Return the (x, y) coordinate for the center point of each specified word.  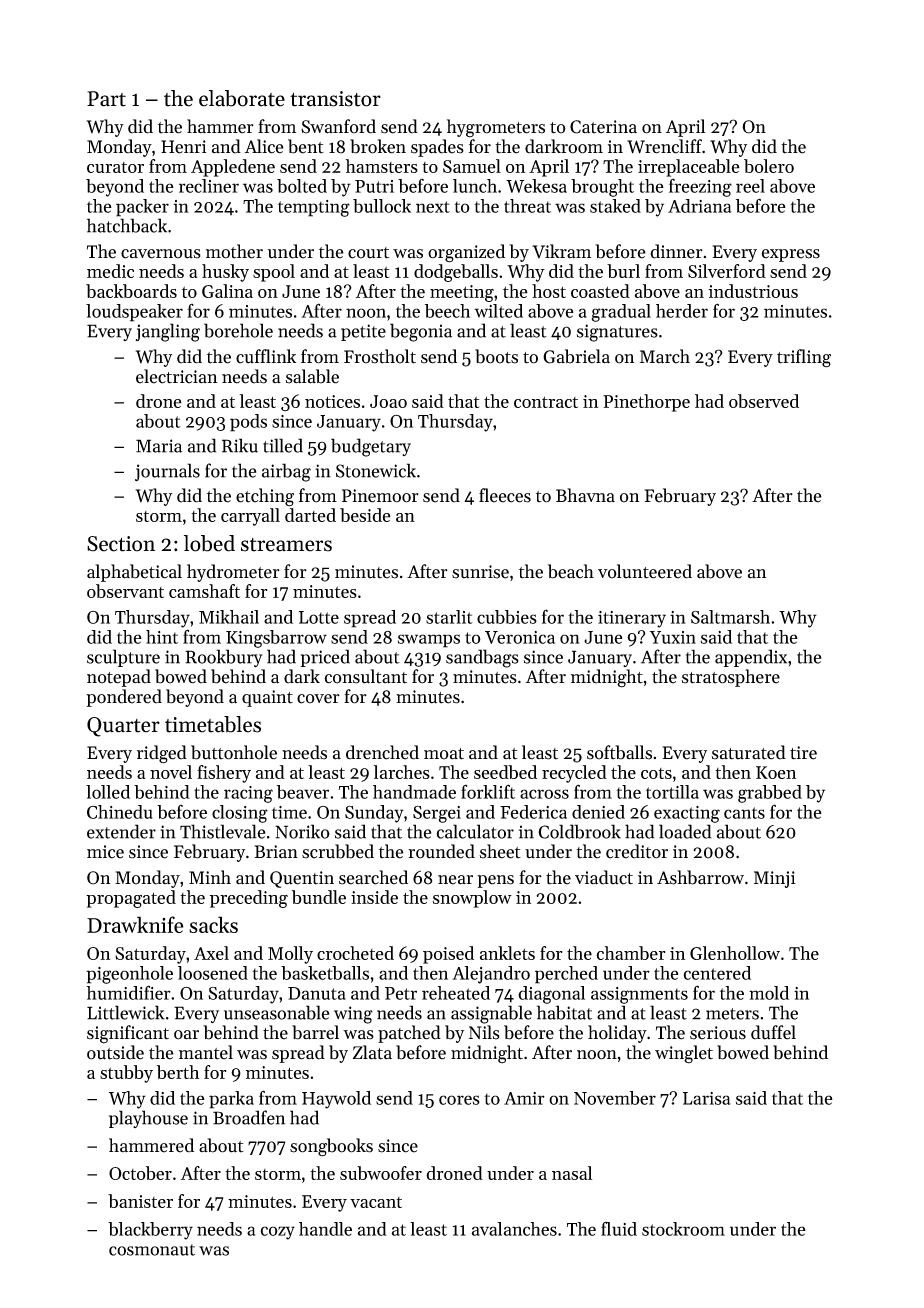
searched (373, 877)
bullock (382, 206)
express (790, 255)
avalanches (514, 1229)
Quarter (123, 727)
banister (140, 1201)
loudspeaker (134, 313)
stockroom (683, 1229)
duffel (773, 1032)
